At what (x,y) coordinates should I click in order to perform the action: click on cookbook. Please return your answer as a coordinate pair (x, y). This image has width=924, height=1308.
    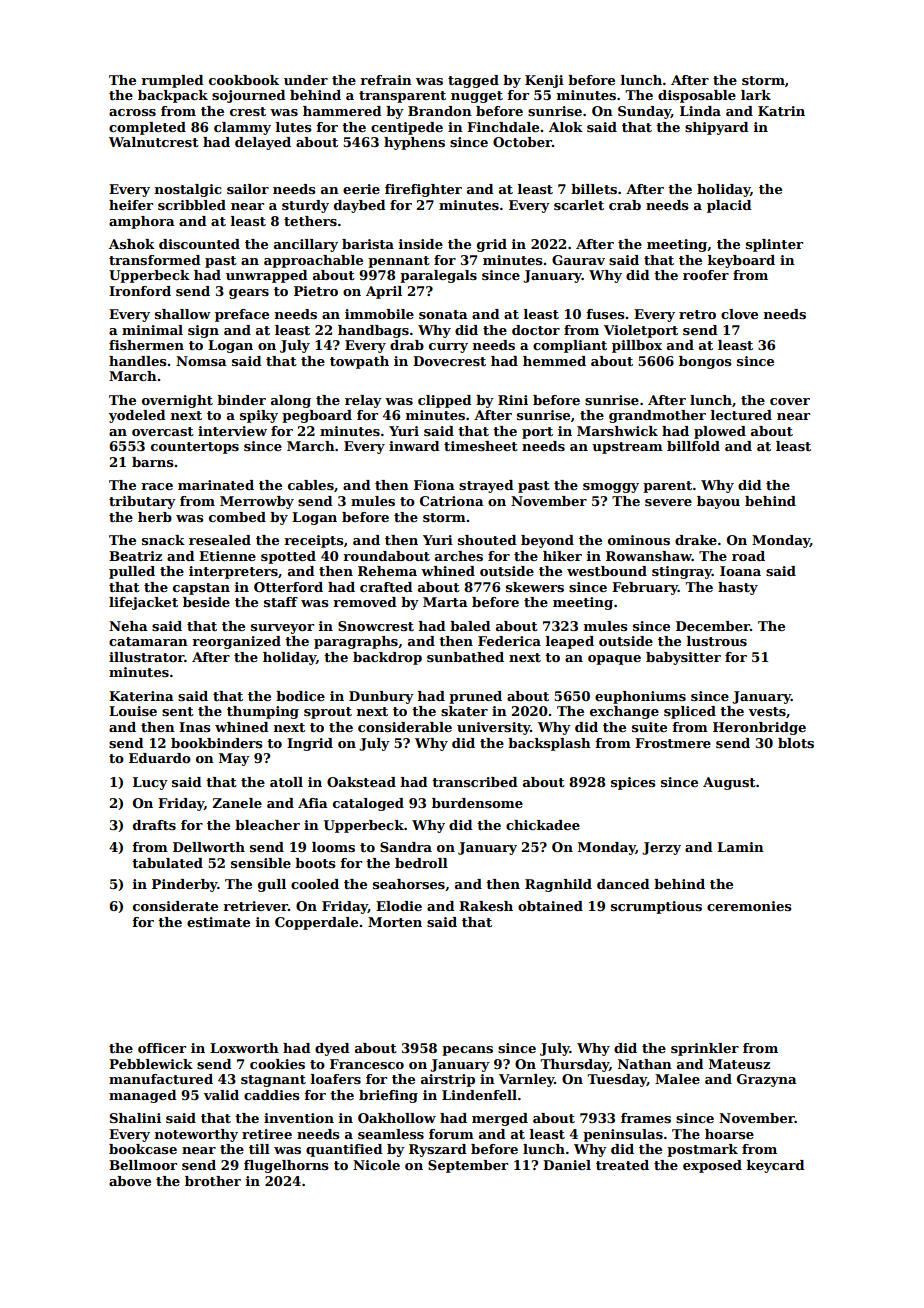
    Looking at the image, I should click on (244, 80).
